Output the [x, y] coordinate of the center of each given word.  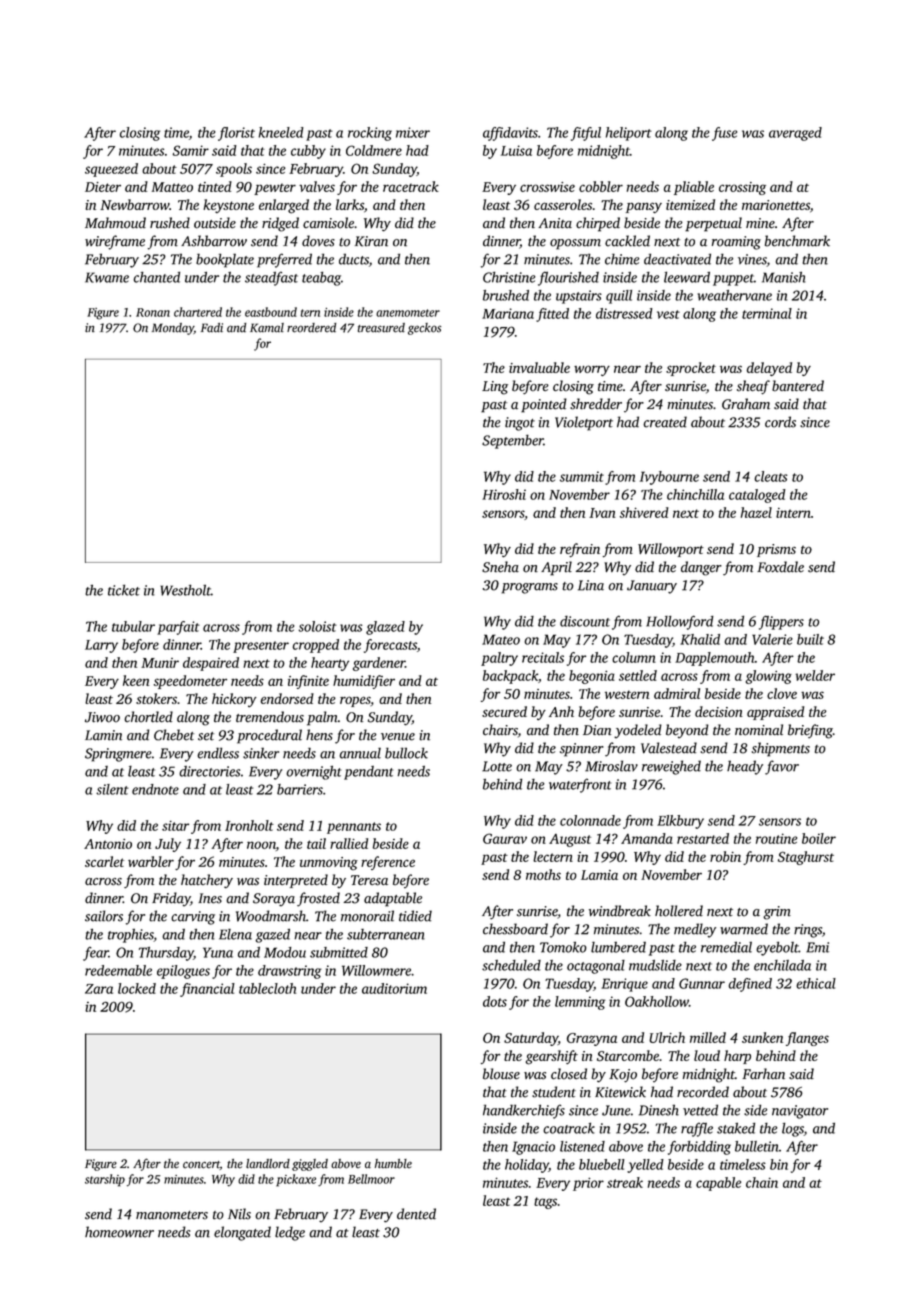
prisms [776, 550]
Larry [101, 646]
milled [708, 1037]
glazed [385, 628]
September [512, 441]
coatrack [569, 1128]
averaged [795, 134]
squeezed [111, 170]
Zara [99, 989]
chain [762, 1182]
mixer [413, 132]
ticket [124, 590]
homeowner [119, 1232]
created [665, 422]
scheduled [511, 965]
